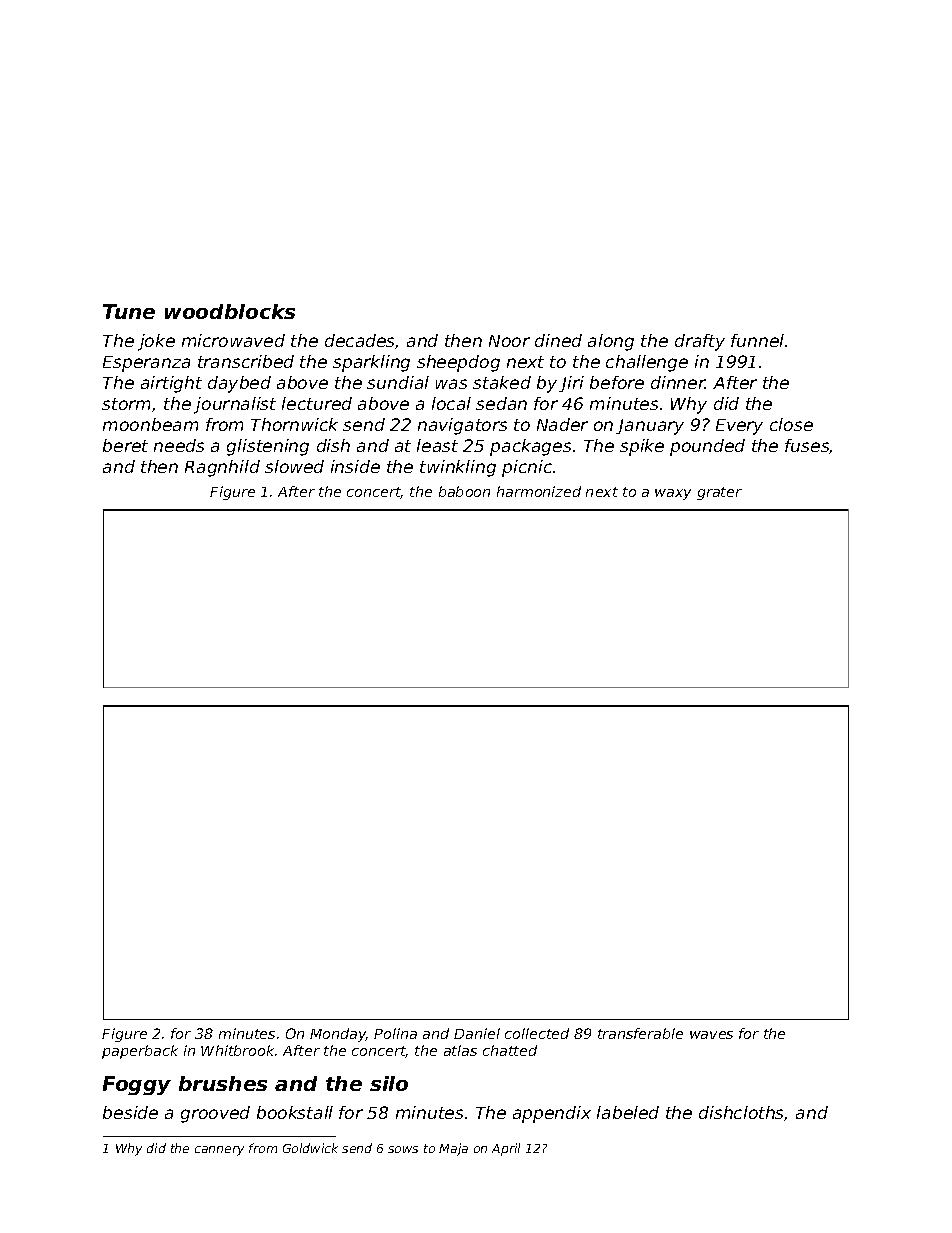 The width and height of the page is (952, 1233). Describe the element at coordinates (294, 466) in the page. I see `slowed` at that location.
